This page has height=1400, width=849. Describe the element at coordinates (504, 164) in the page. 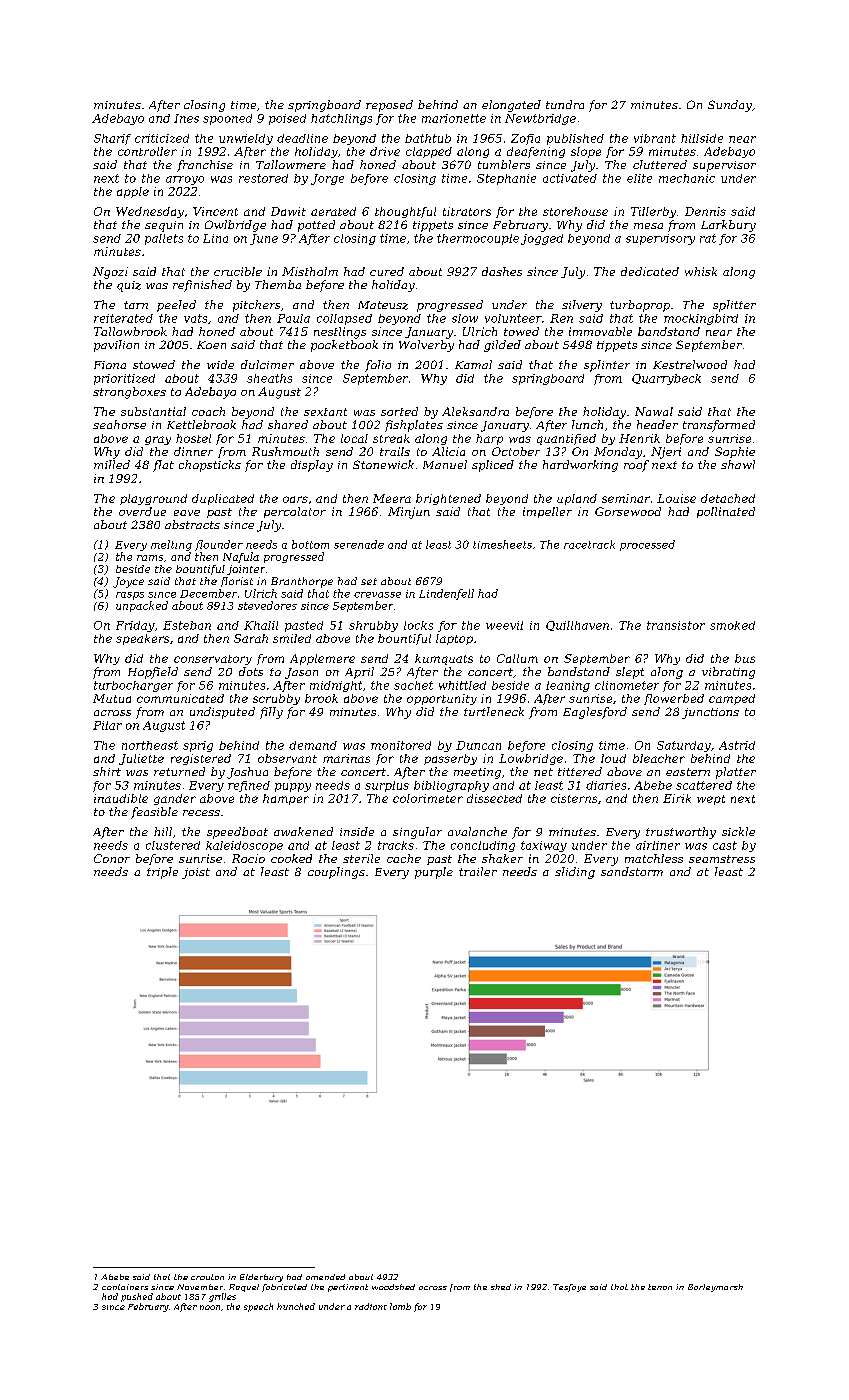

I see `tumblers` at that location.
